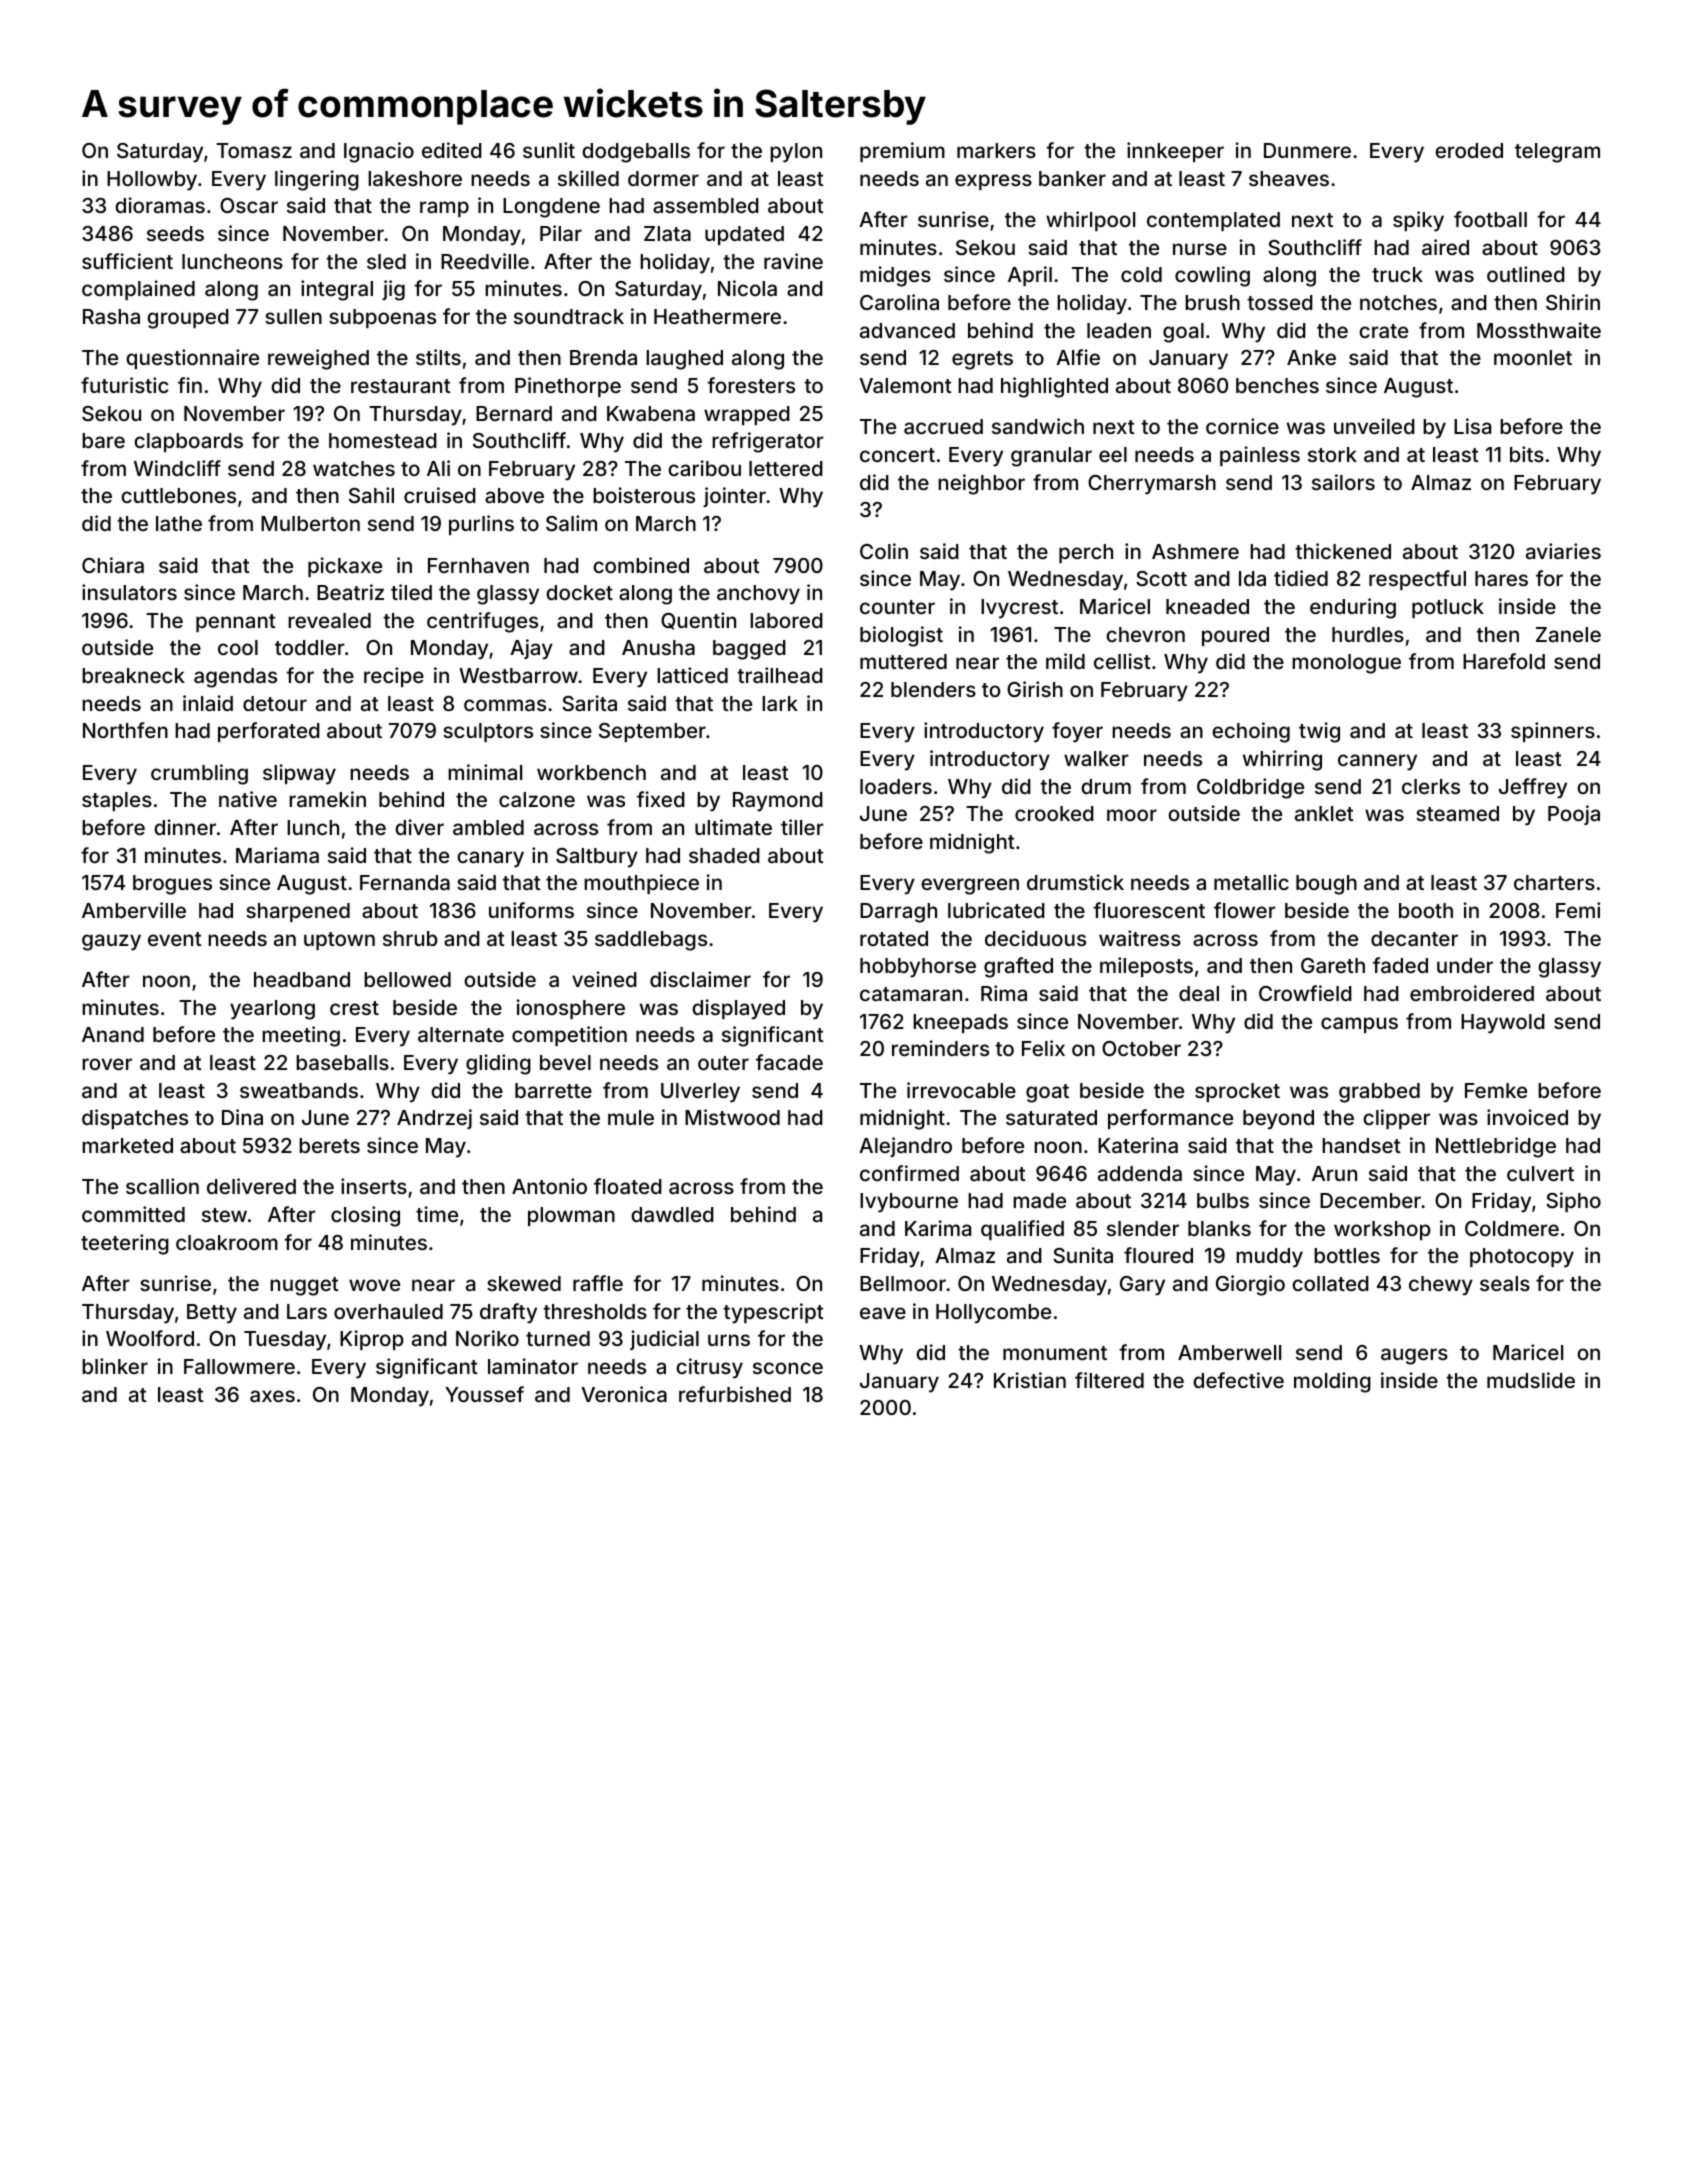 The height and width of the document is (2178, 1683). I want to click on jointer, so click(734, 497).
